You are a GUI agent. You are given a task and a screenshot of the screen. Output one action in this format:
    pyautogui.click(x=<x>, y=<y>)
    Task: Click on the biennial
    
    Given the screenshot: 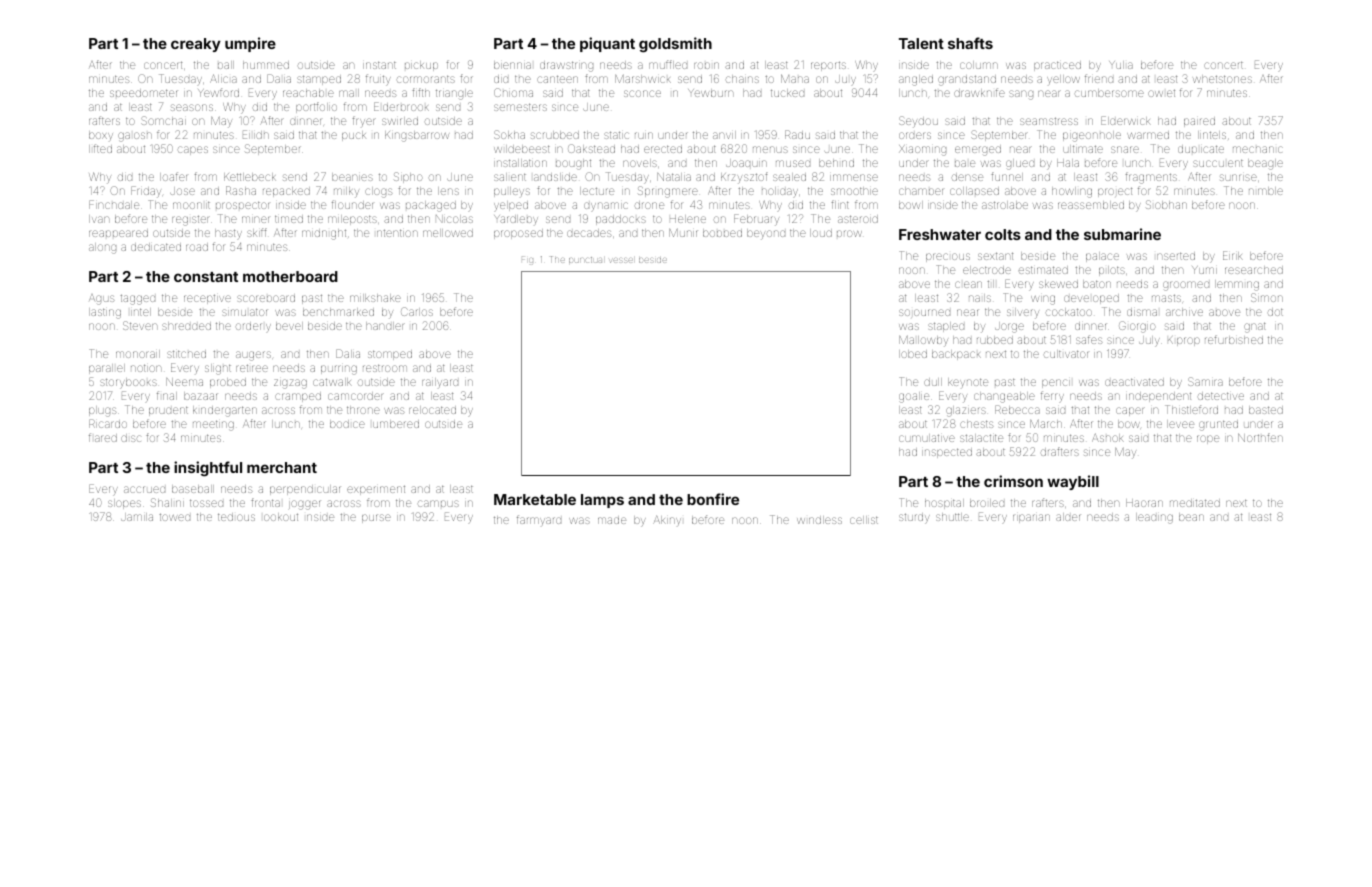 What is the action you would take?
    pyautogui.click(x=512, y=65)
